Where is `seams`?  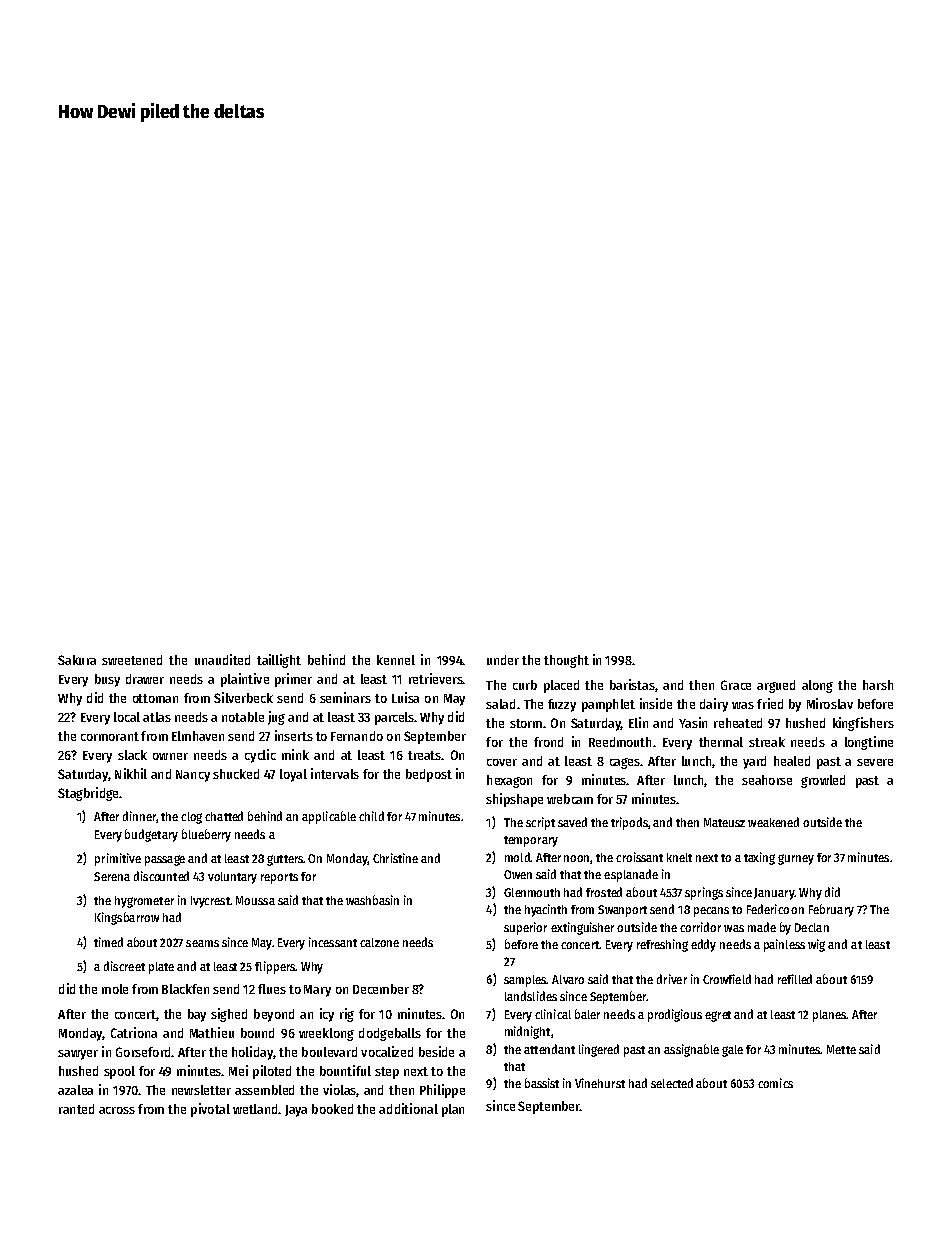 seams is located at coordinates (202, 943).
